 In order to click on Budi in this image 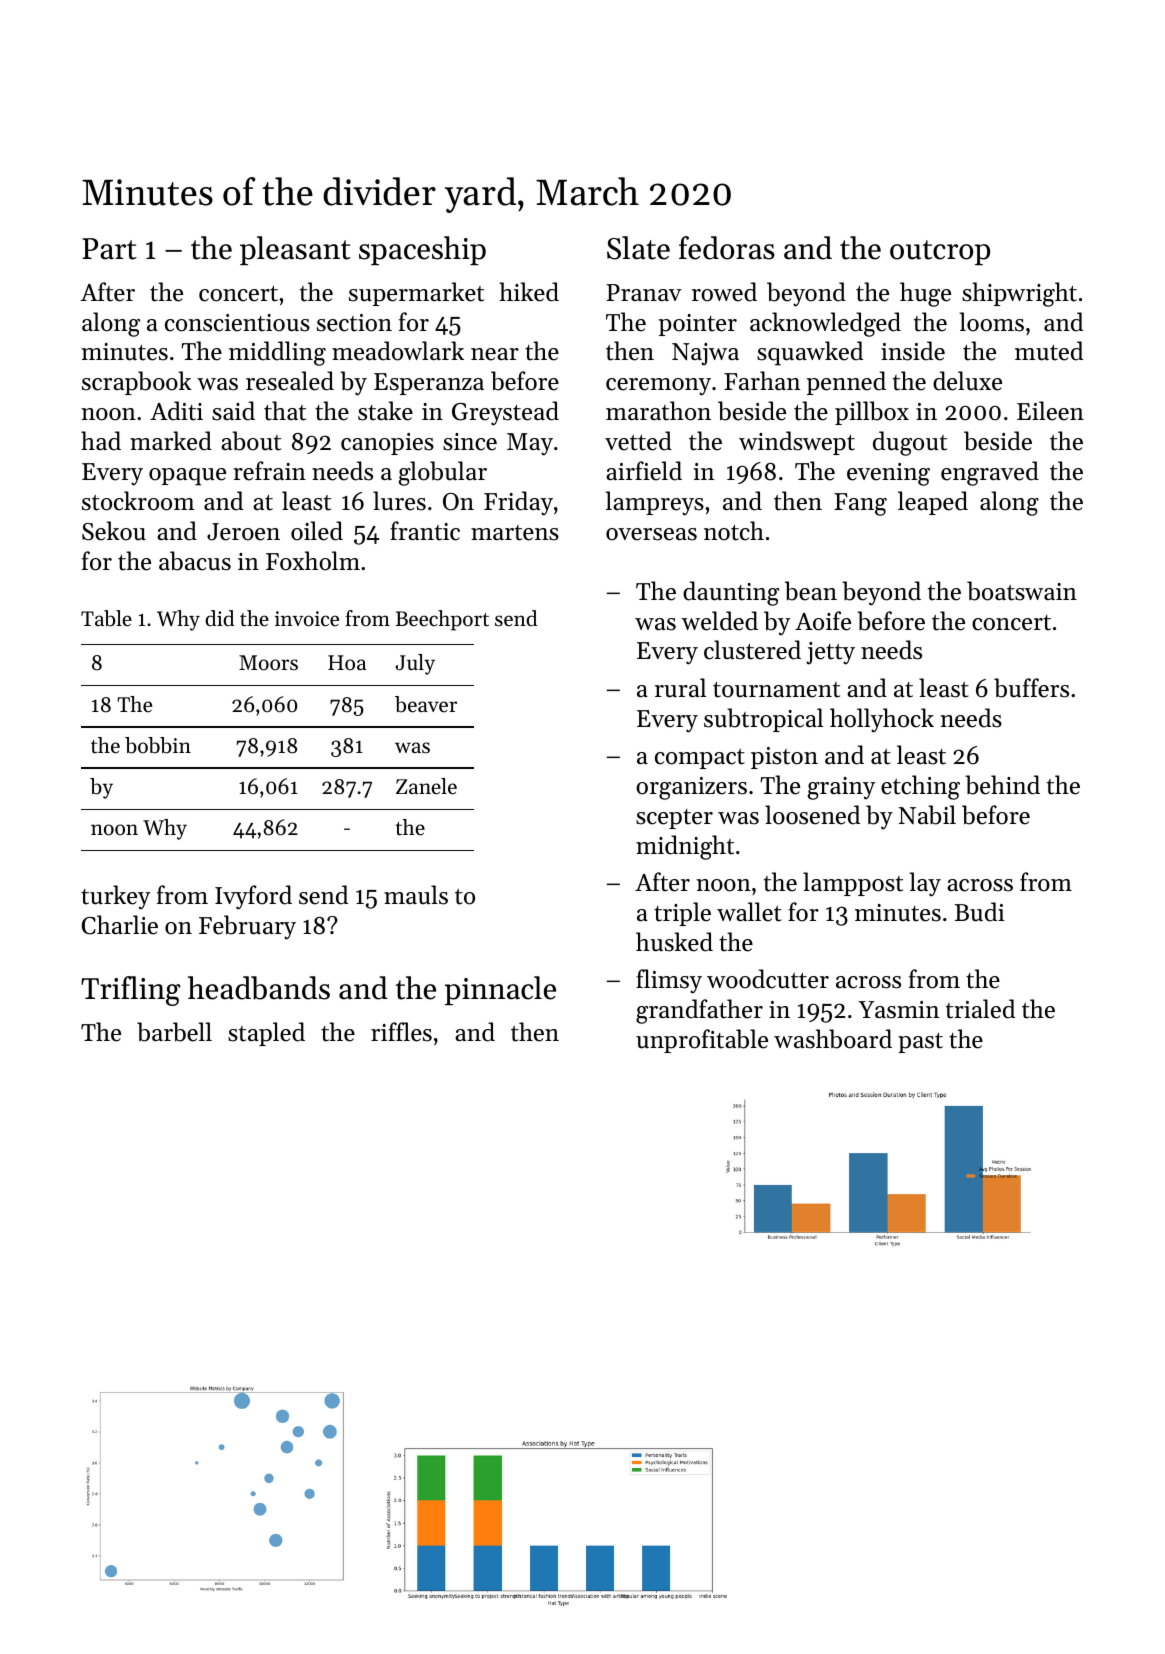, I will do `click(980, 912)`.
